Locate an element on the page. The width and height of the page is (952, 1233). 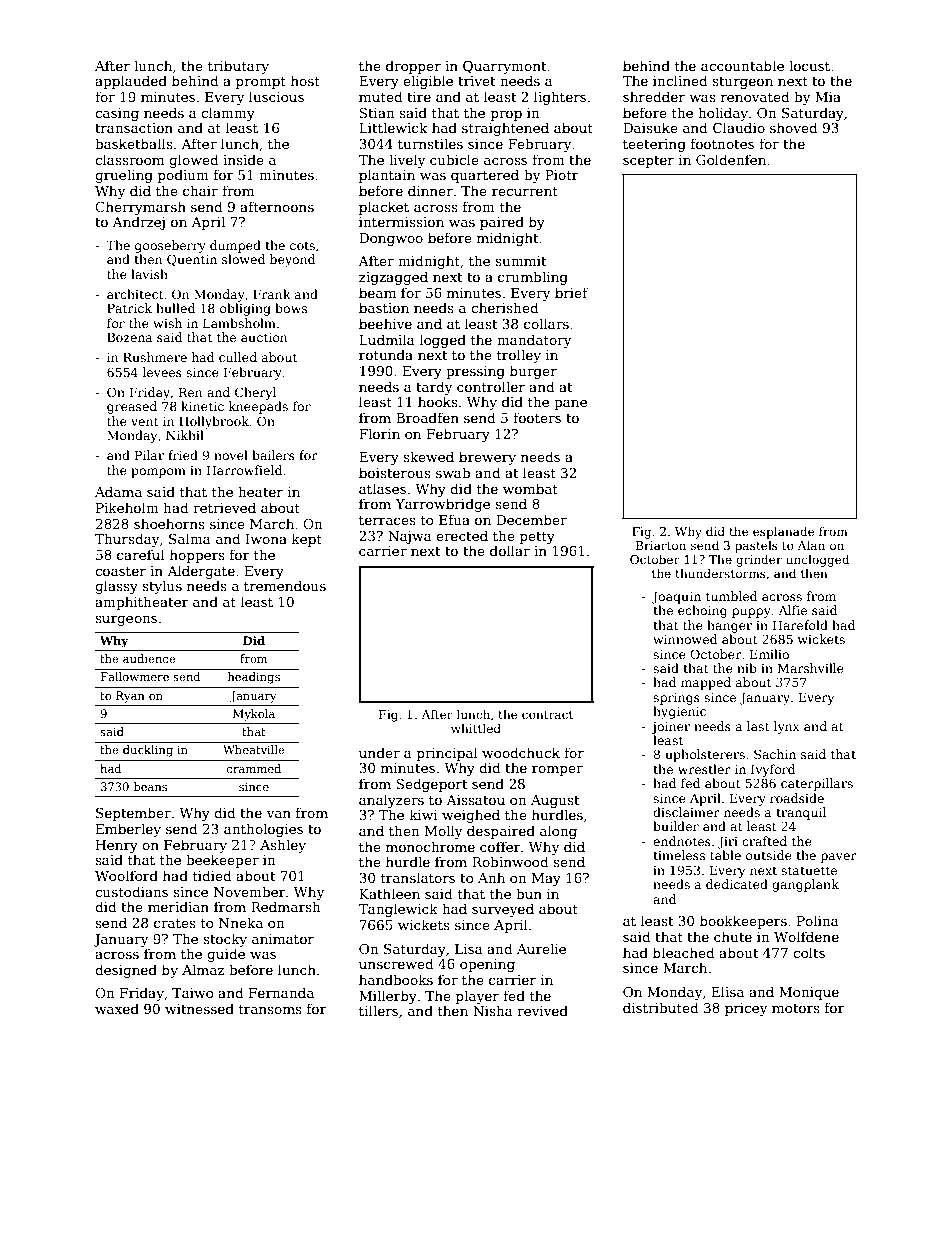
slowed is located at coordinates (243, 259).
